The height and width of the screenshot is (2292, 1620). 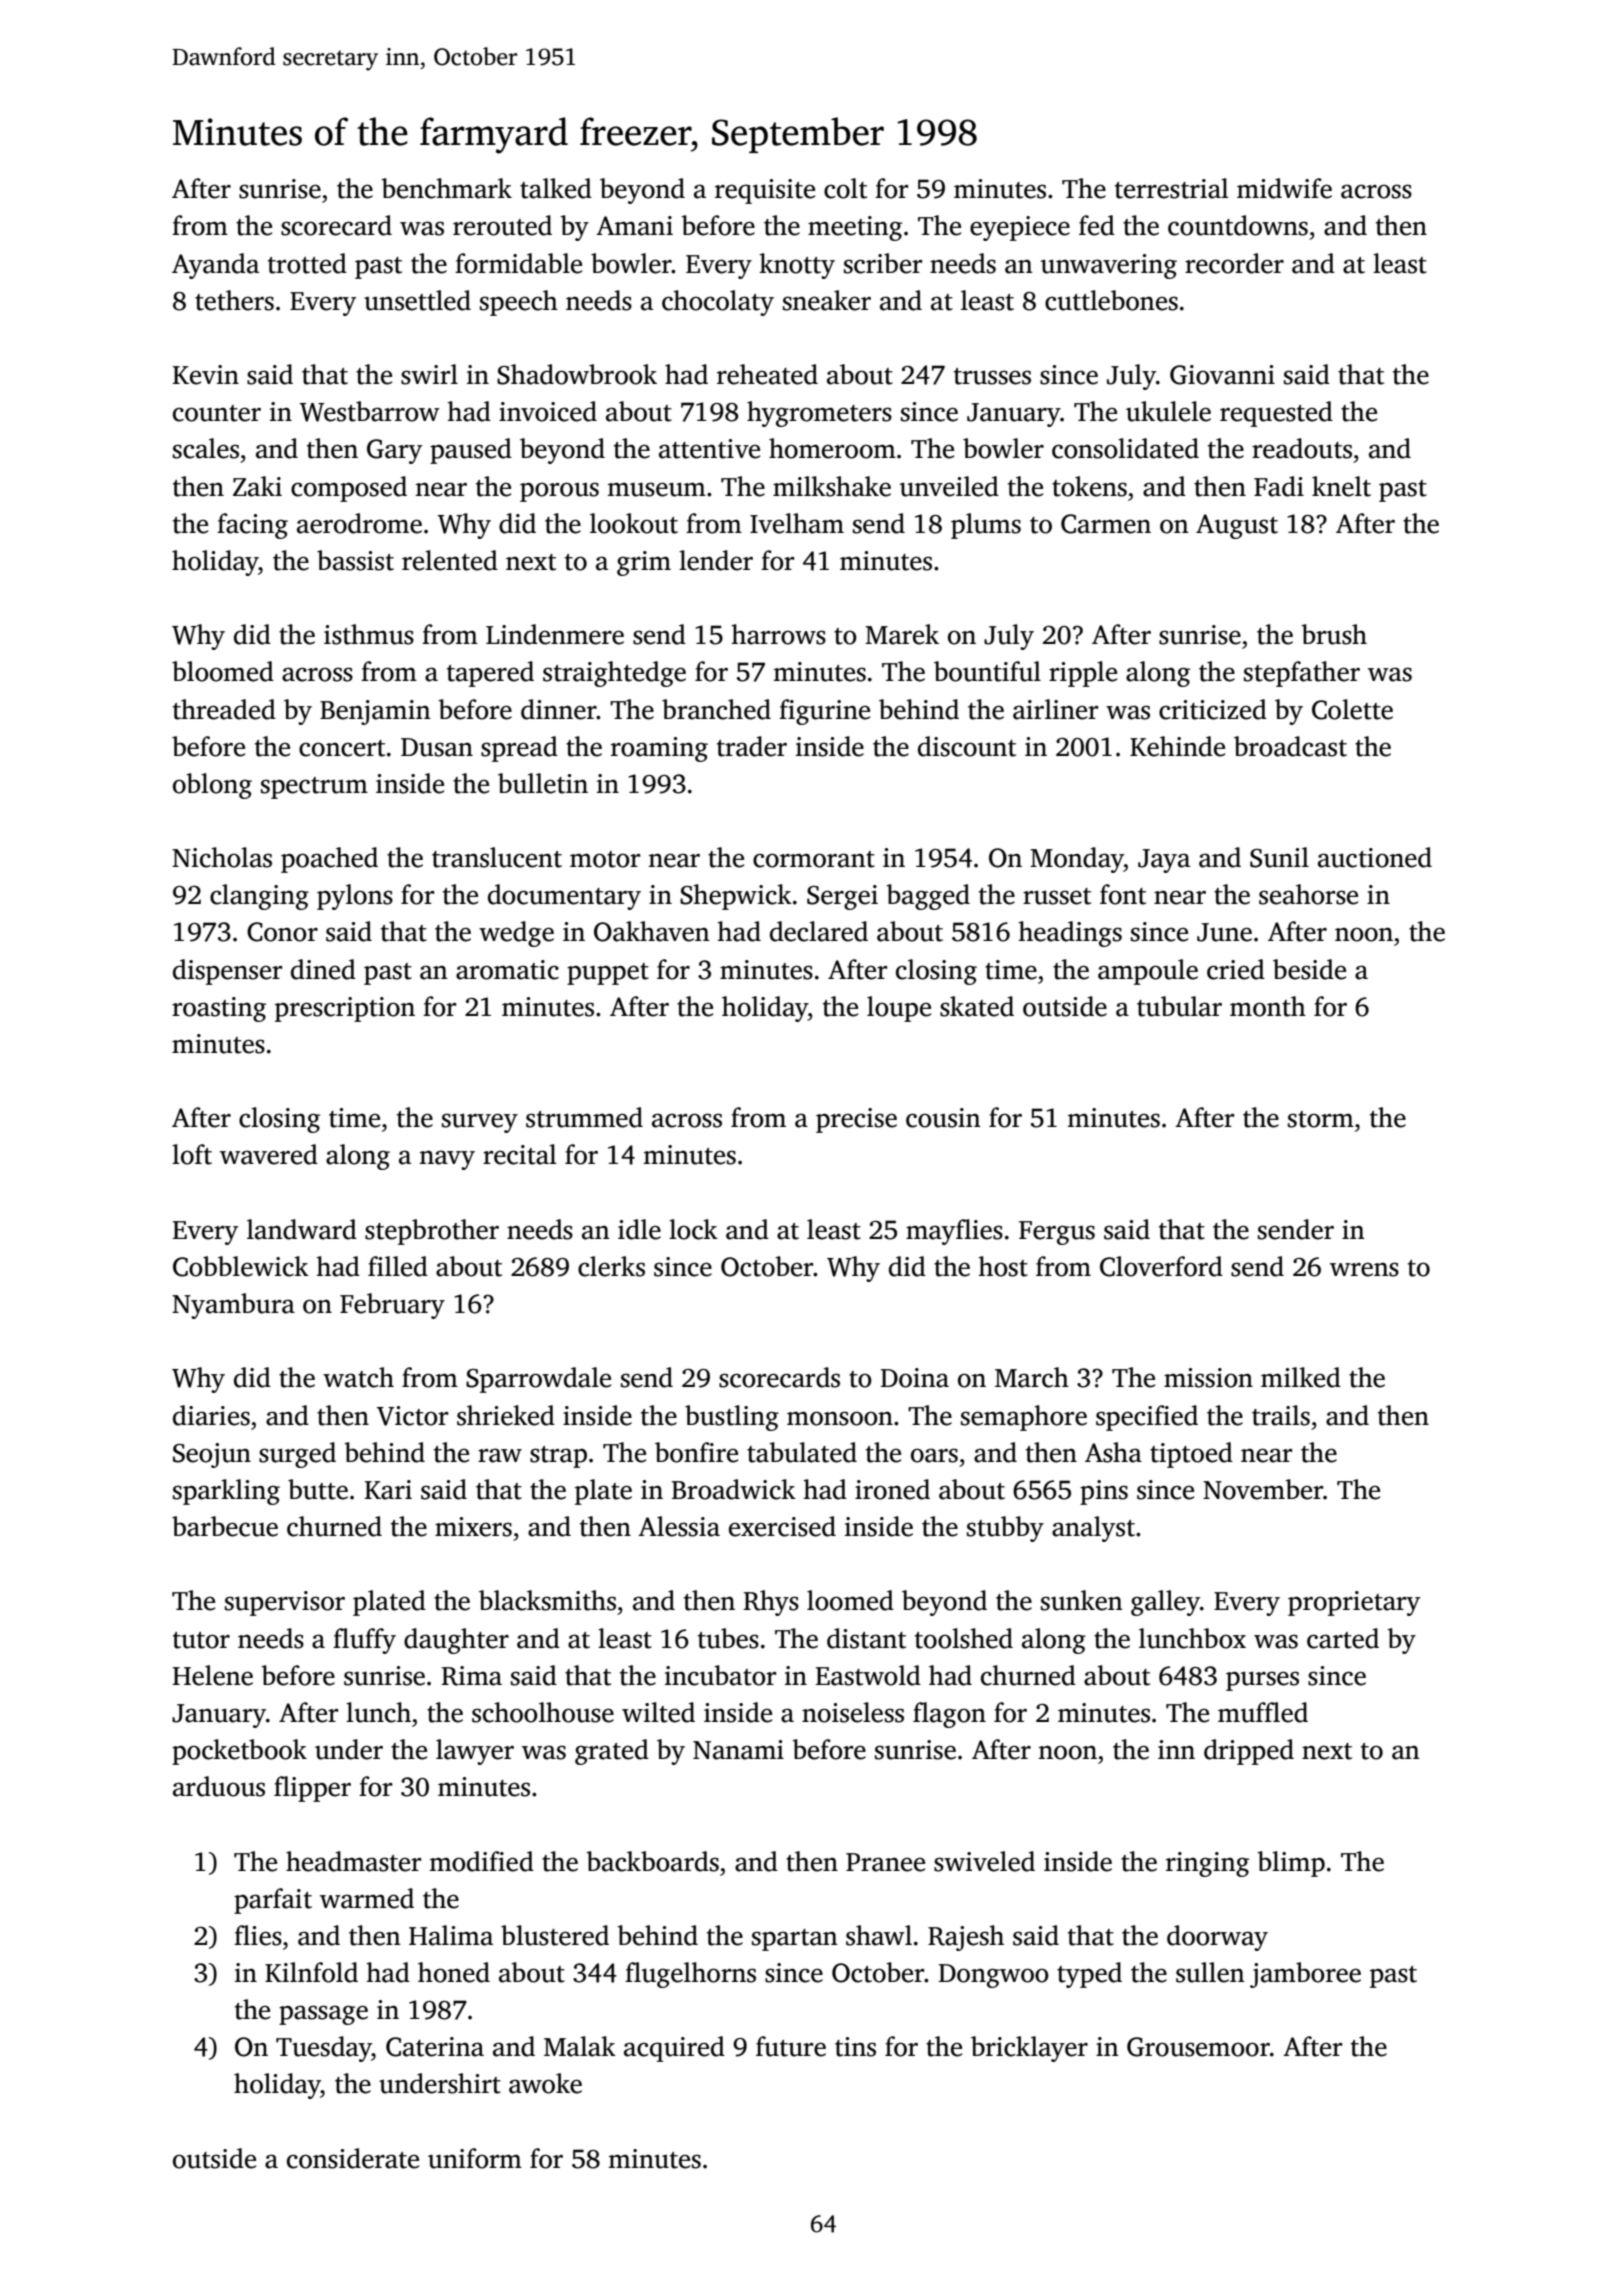 I want to click on threaded, so click(x=224, y=709).
